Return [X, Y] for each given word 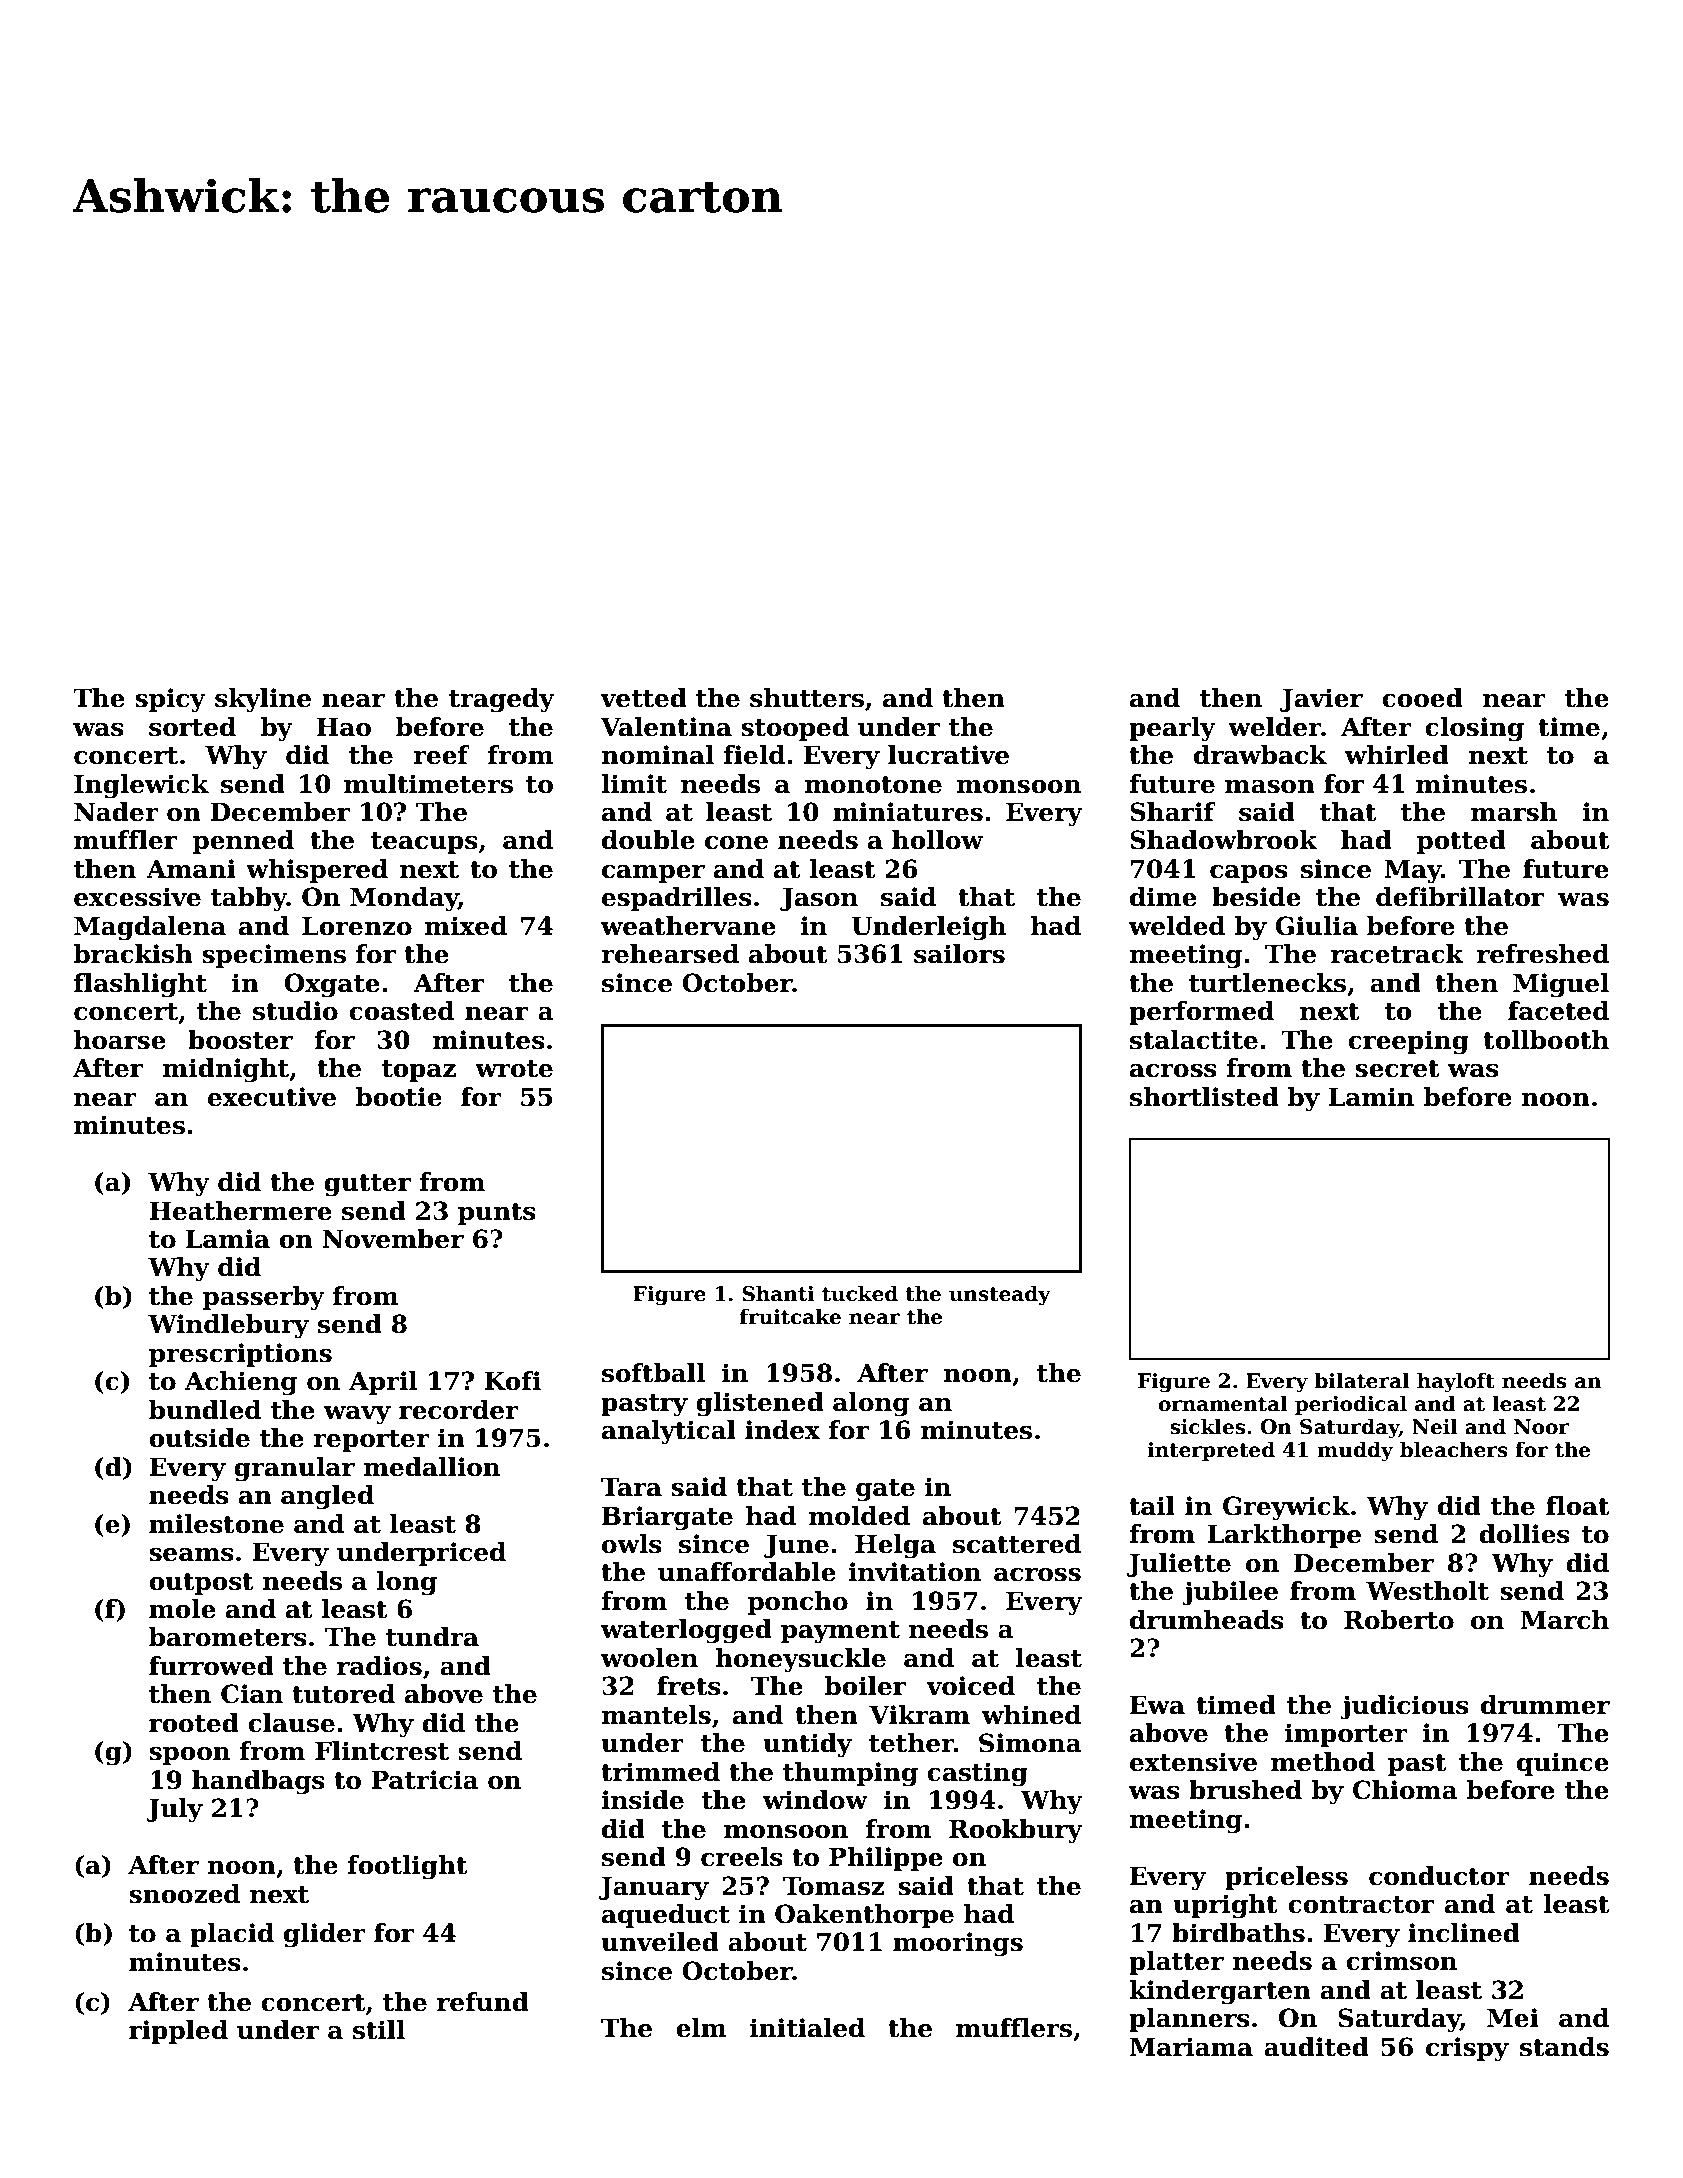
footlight [407, 1867]
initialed [807, 2028]
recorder [459, 1410]
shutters [807, 698]
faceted [1558, 1011]
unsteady [1000, 1295]
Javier [1321, 700]
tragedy [502, 700]
